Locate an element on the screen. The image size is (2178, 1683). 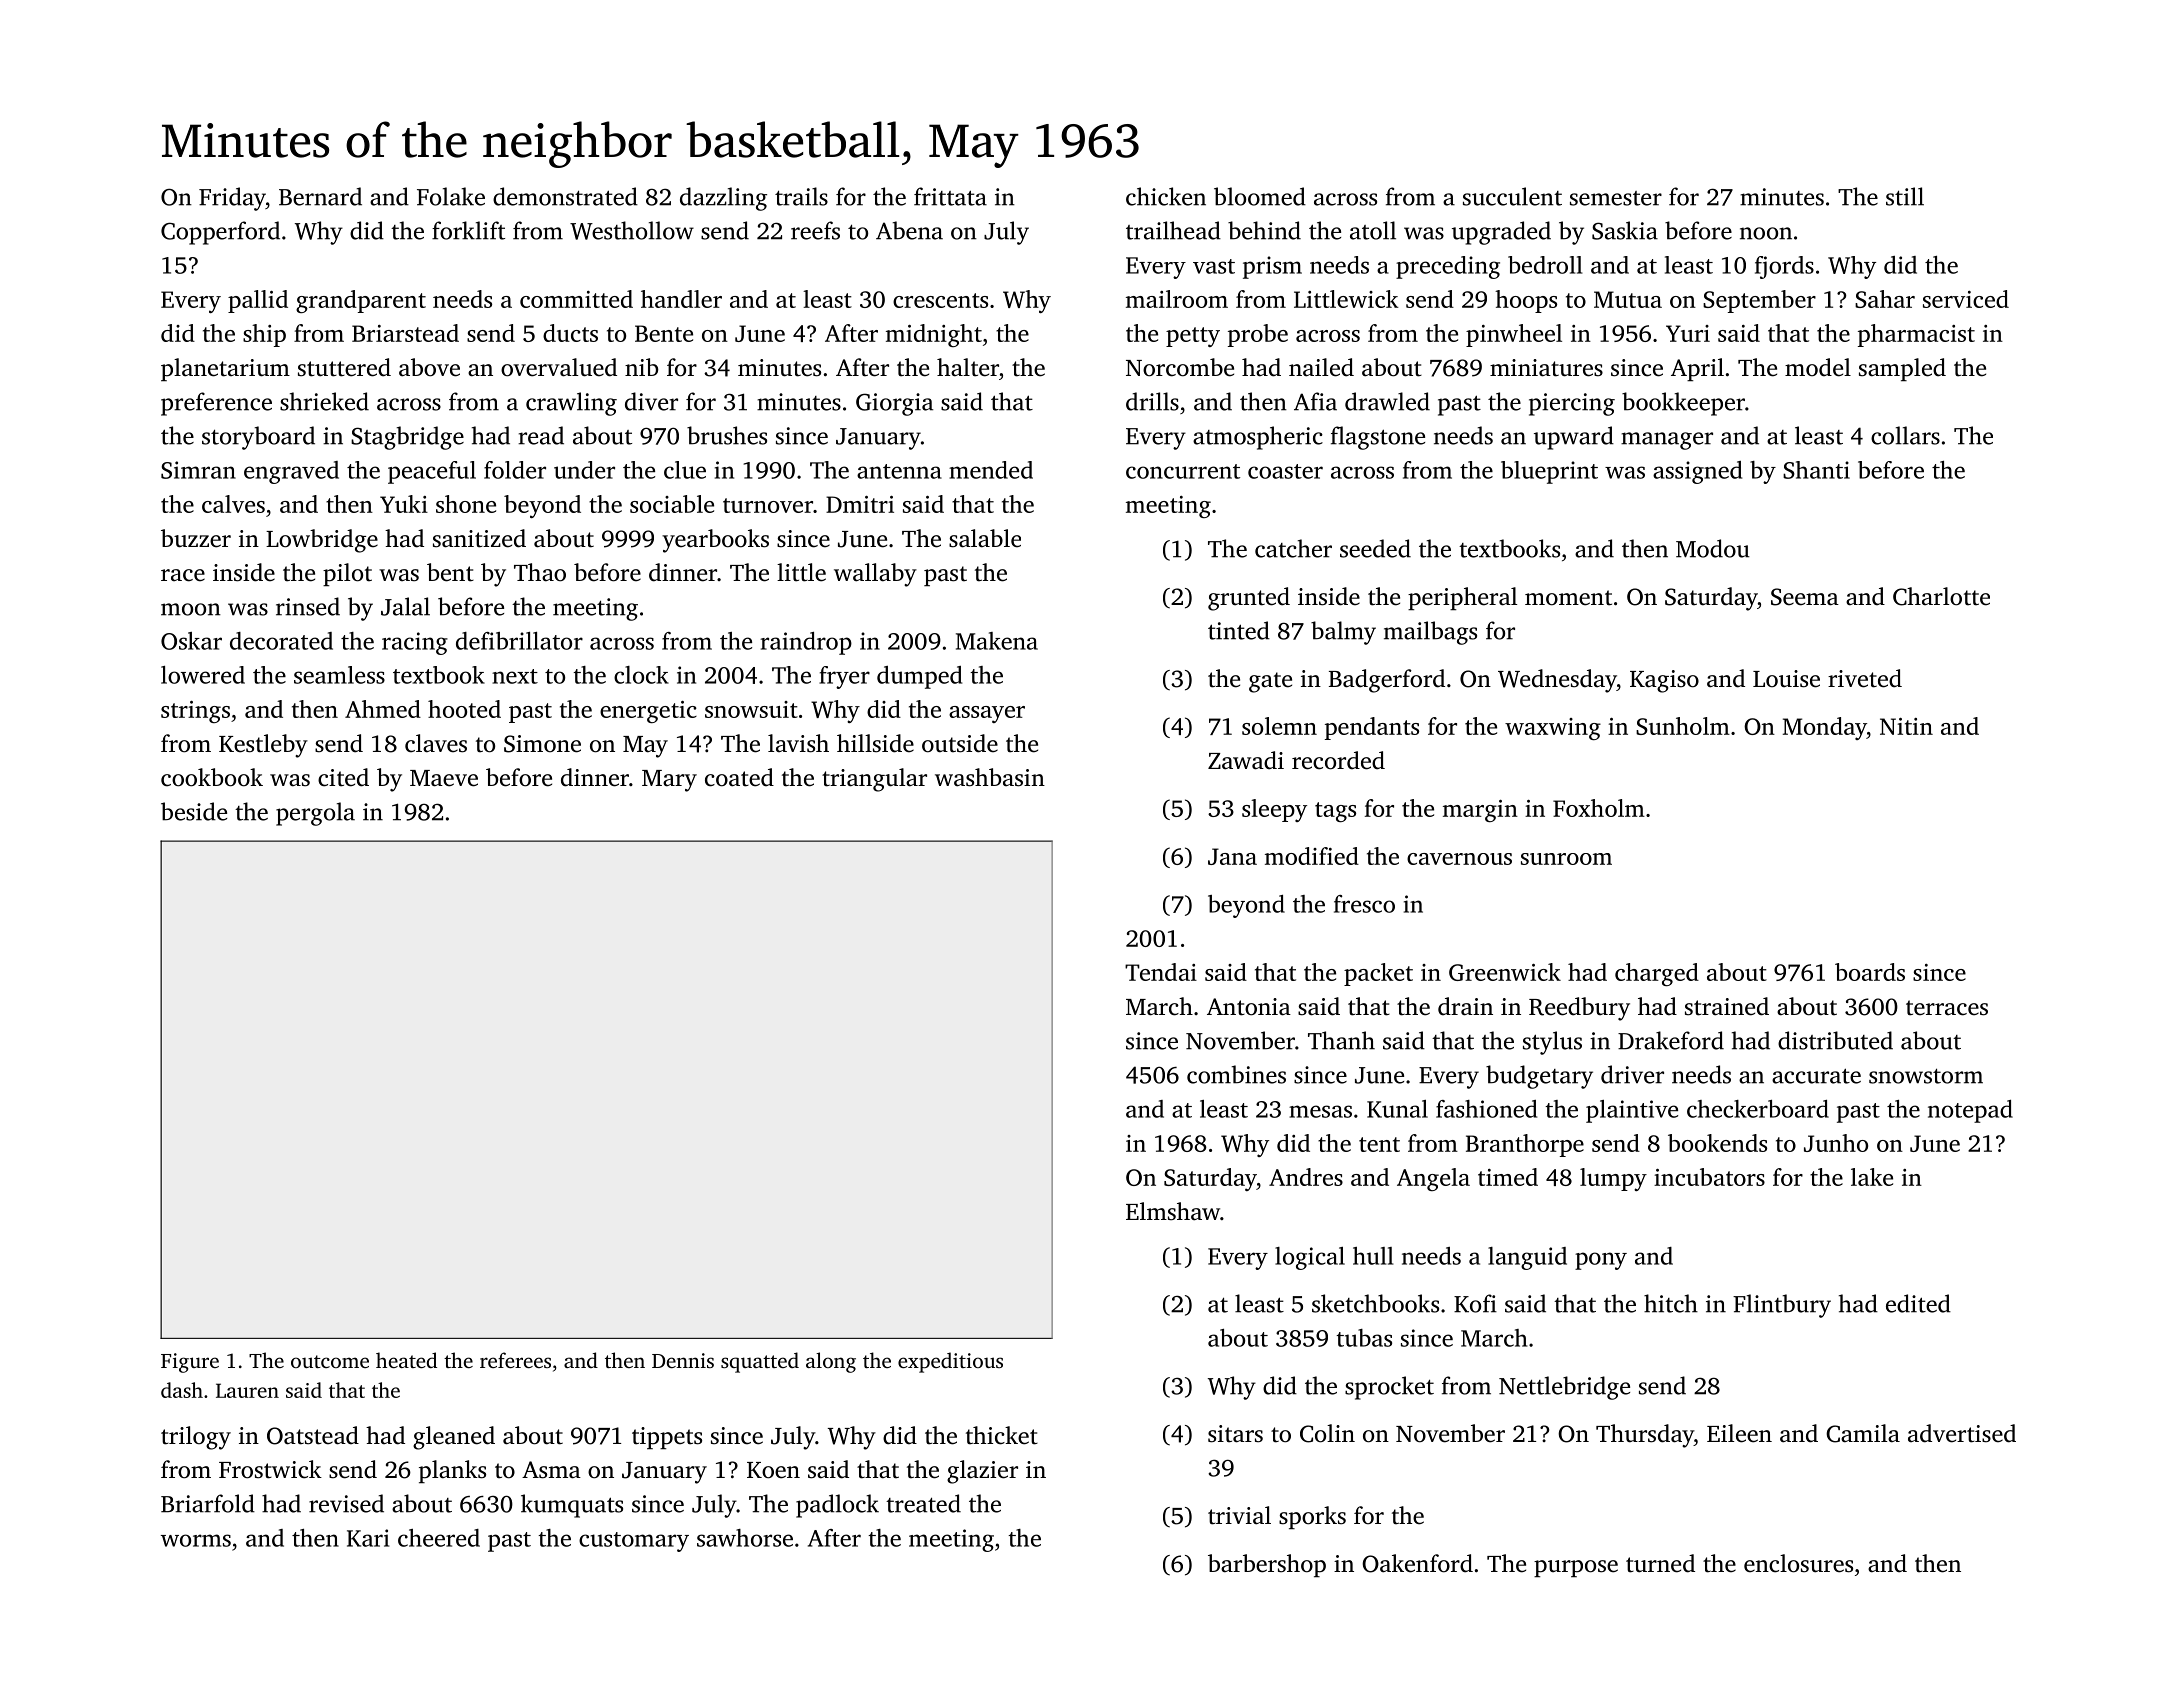
defibrillator is located at coordinates (519, 641).
